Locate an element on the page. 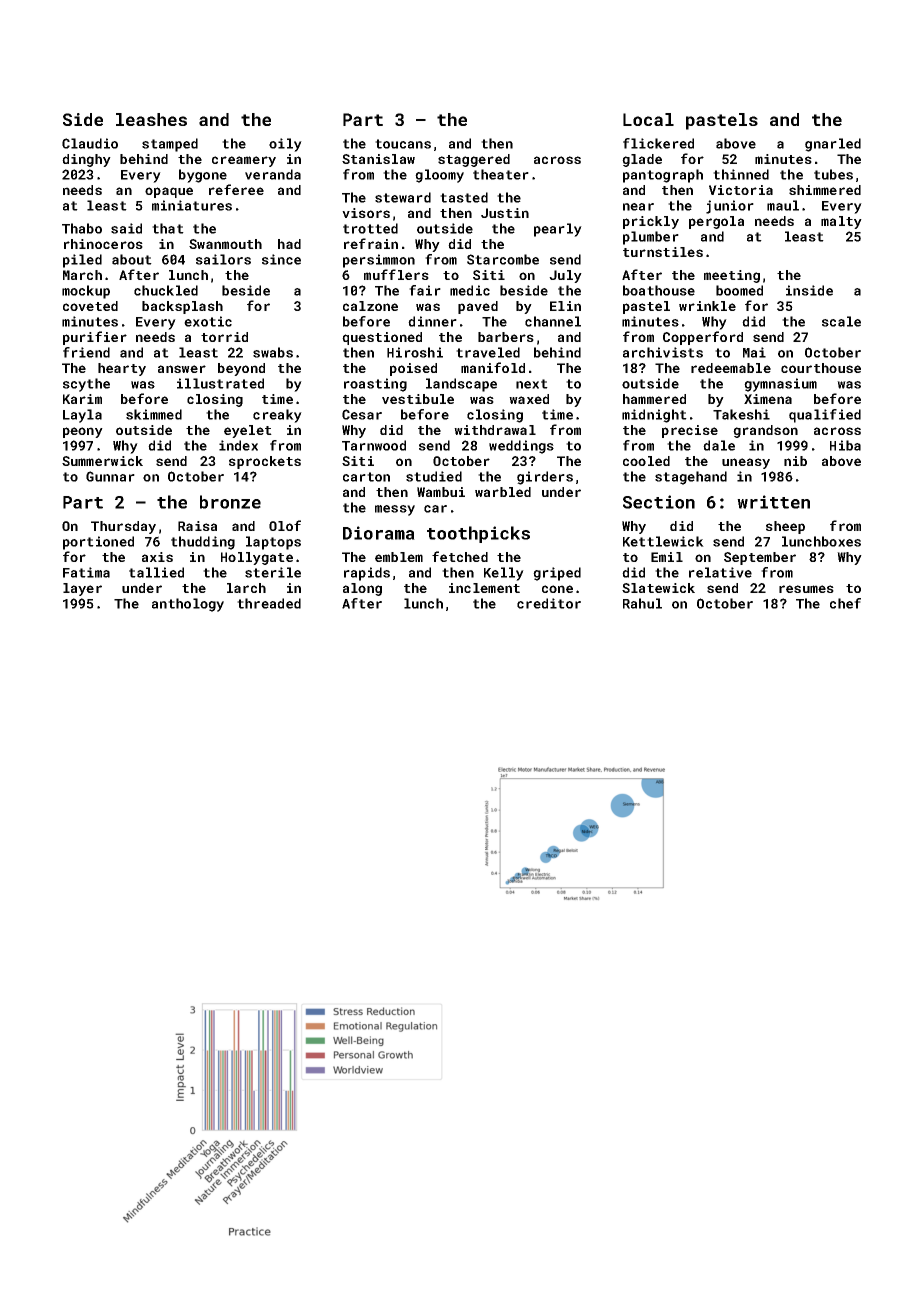  near is located at coordinates (638, 207).
